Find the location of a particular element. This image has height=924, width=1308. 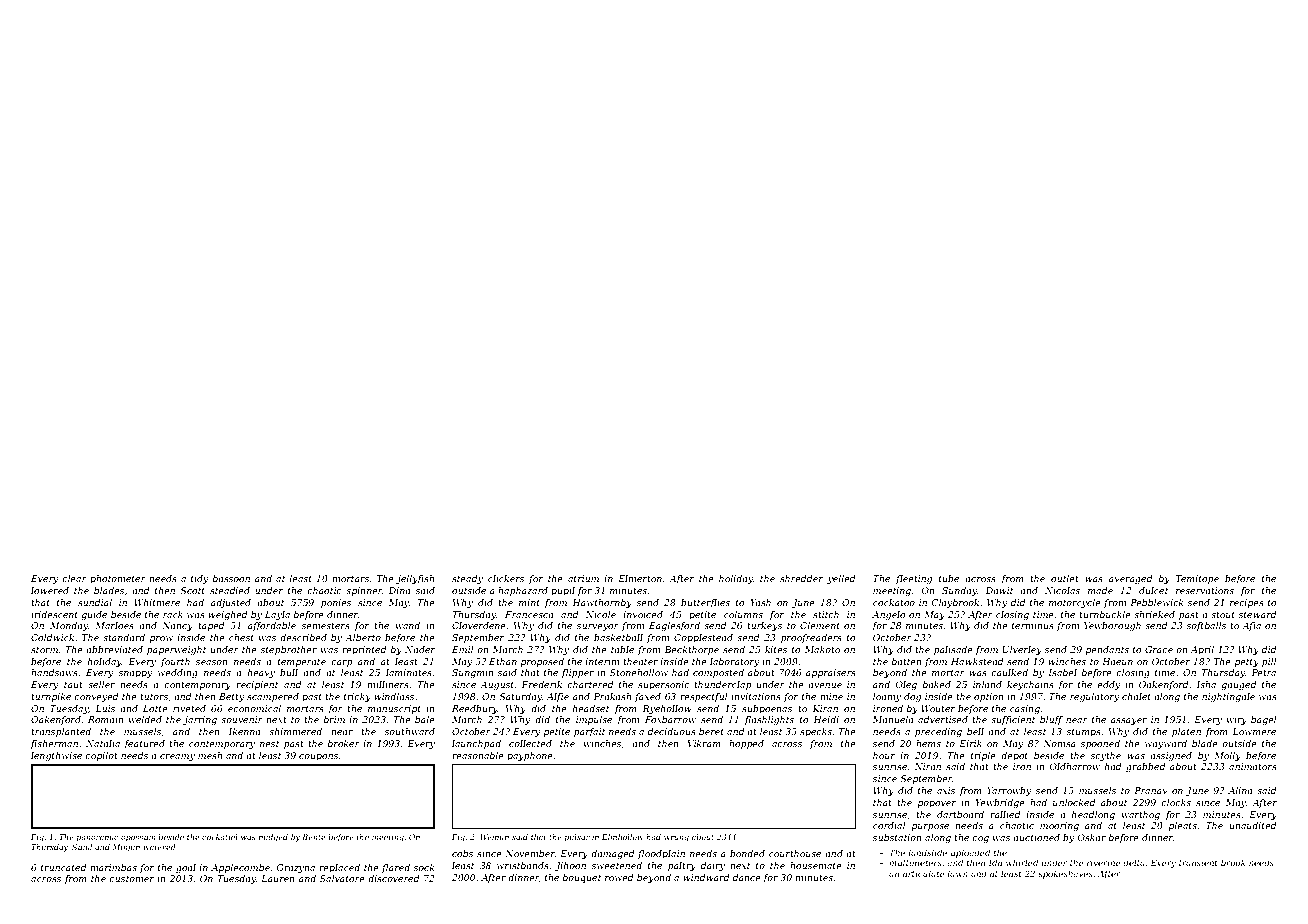

southward is located at coordinates (410, 731).
